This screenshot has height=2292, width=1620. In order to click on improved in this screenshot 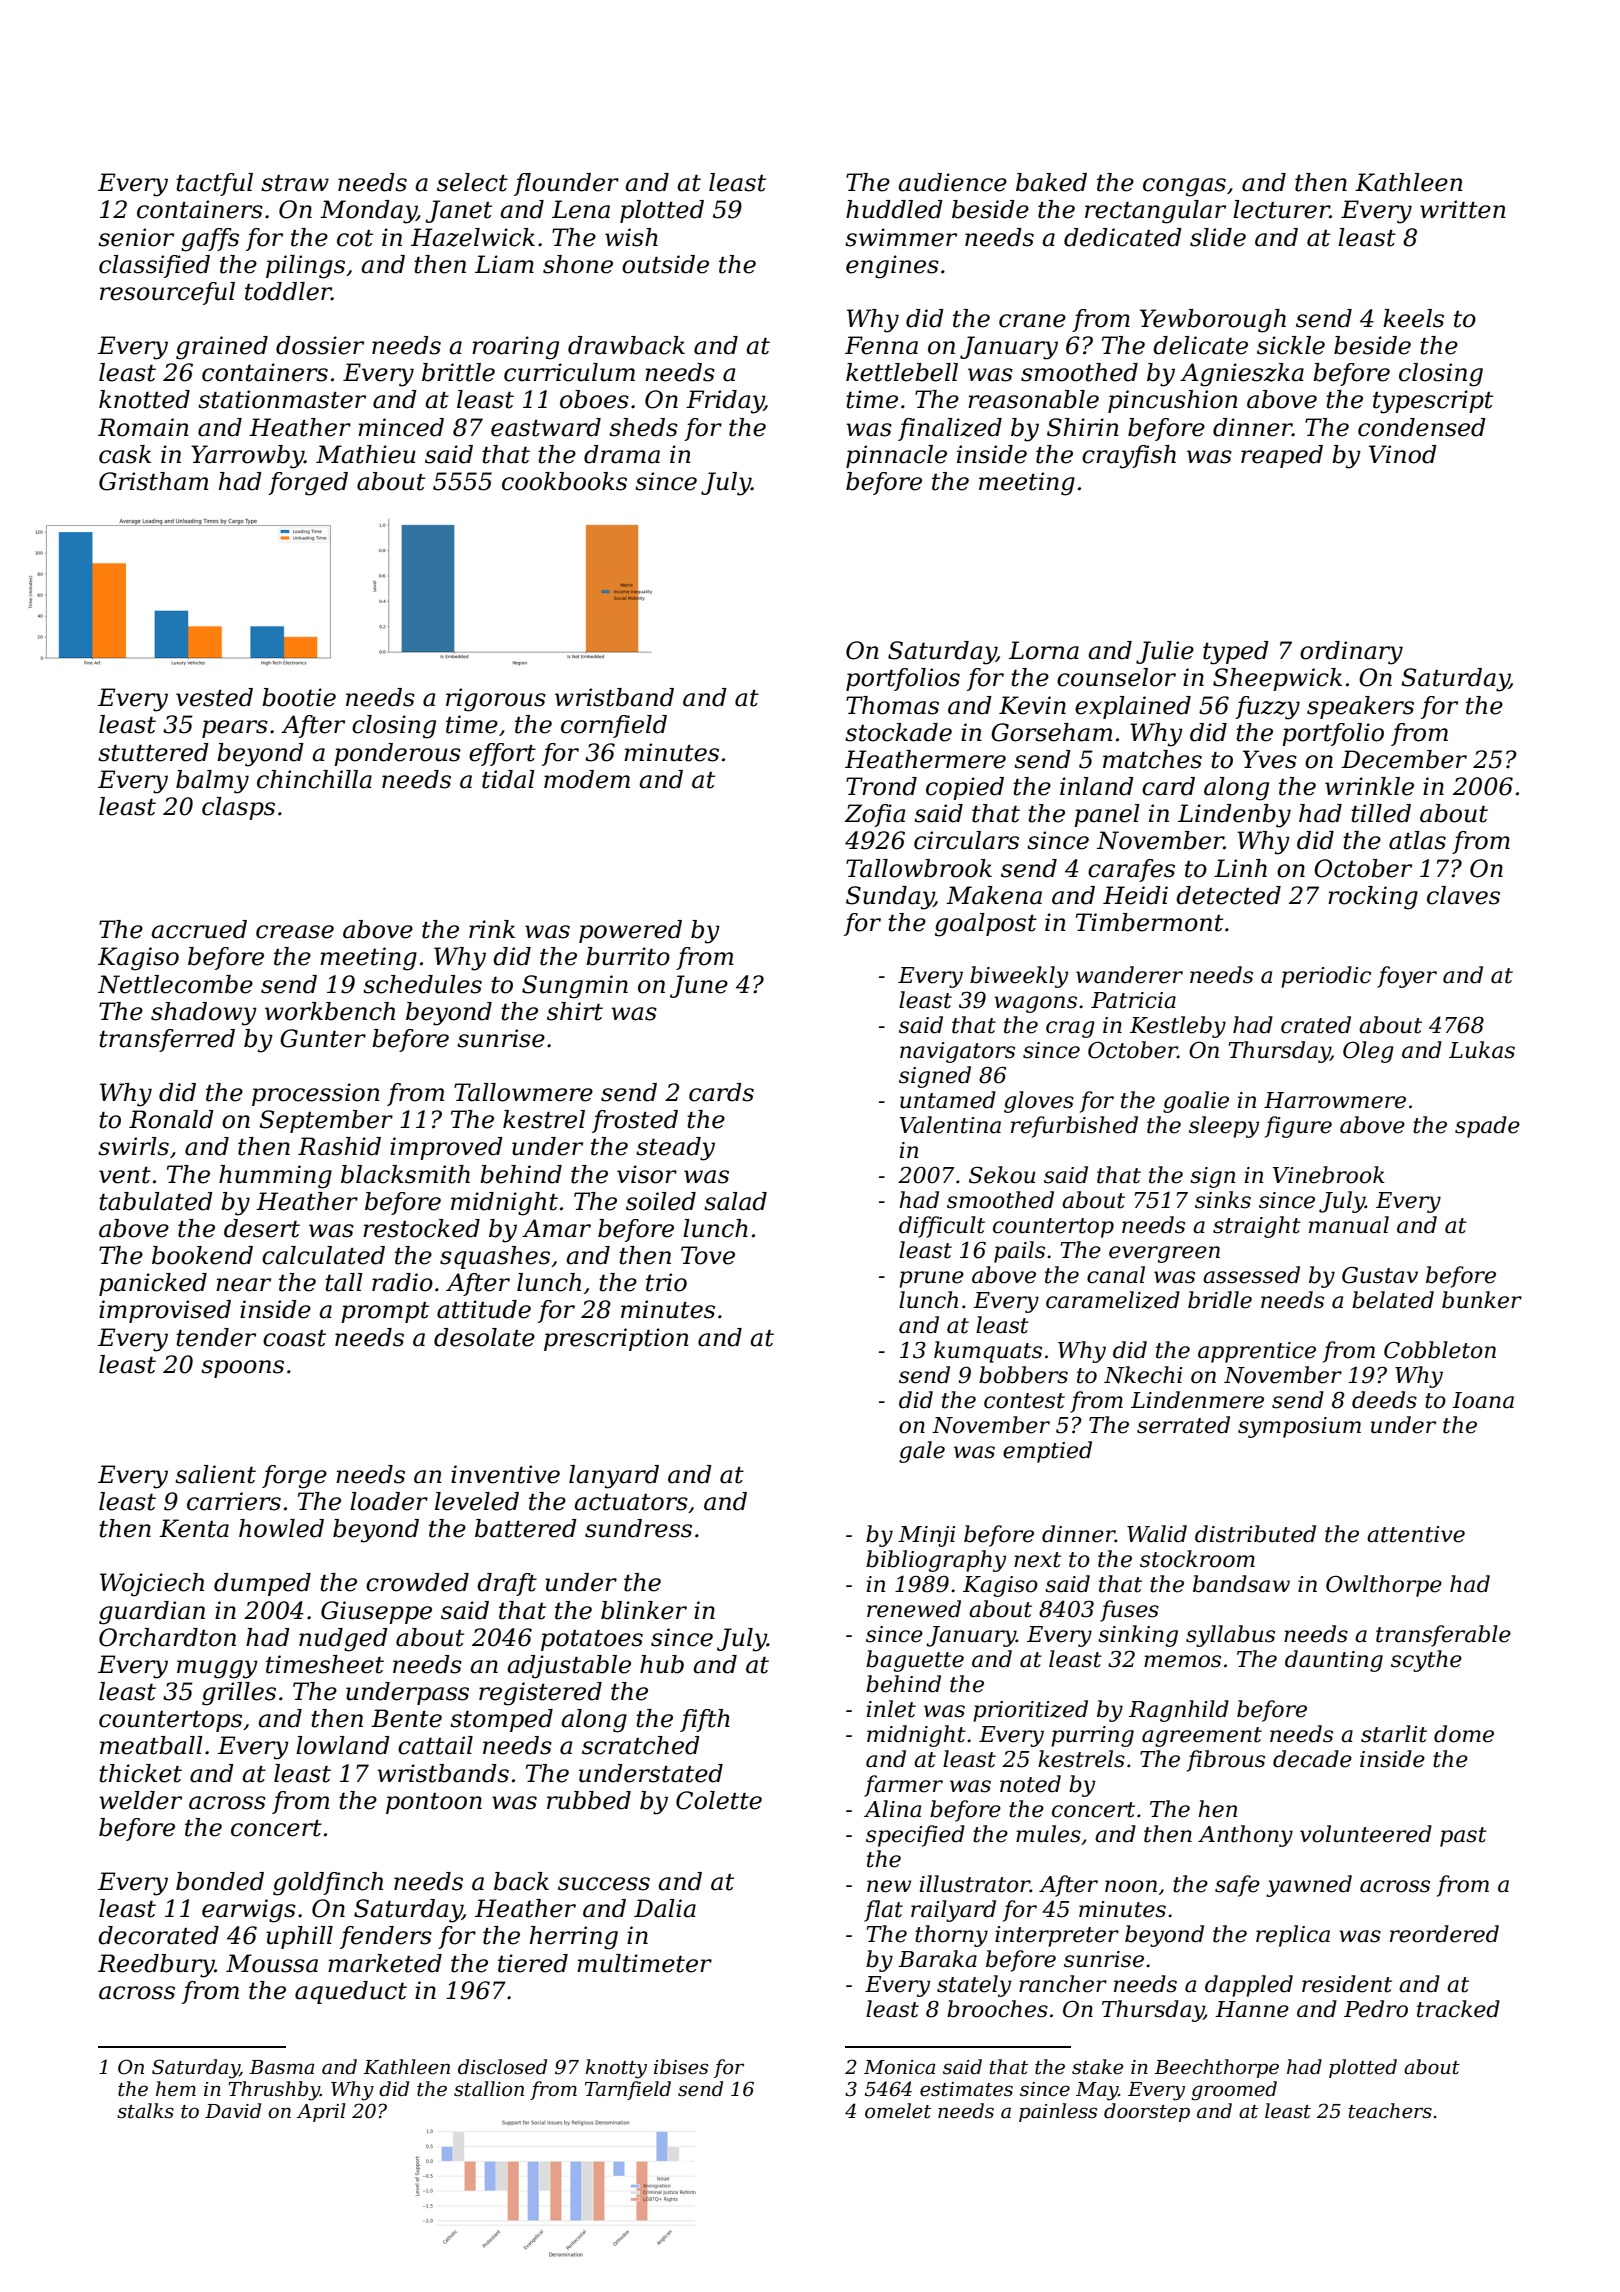, I will do `click(446, 1148)`.
